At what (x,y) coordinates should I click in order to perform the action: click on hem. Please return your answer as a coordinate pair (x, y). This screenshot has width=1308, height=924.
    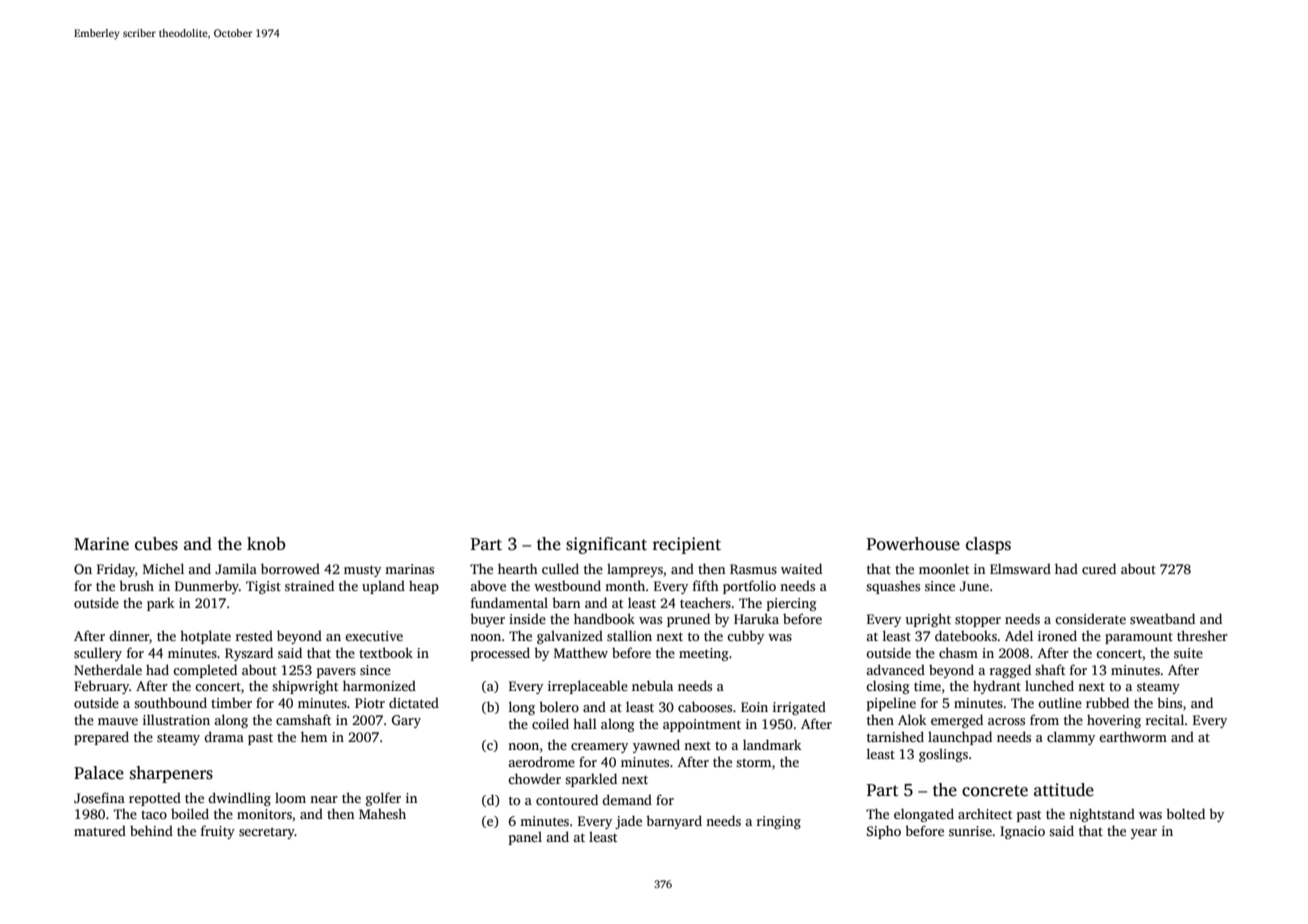
    Looking at the image, I should click on (314, 736).
